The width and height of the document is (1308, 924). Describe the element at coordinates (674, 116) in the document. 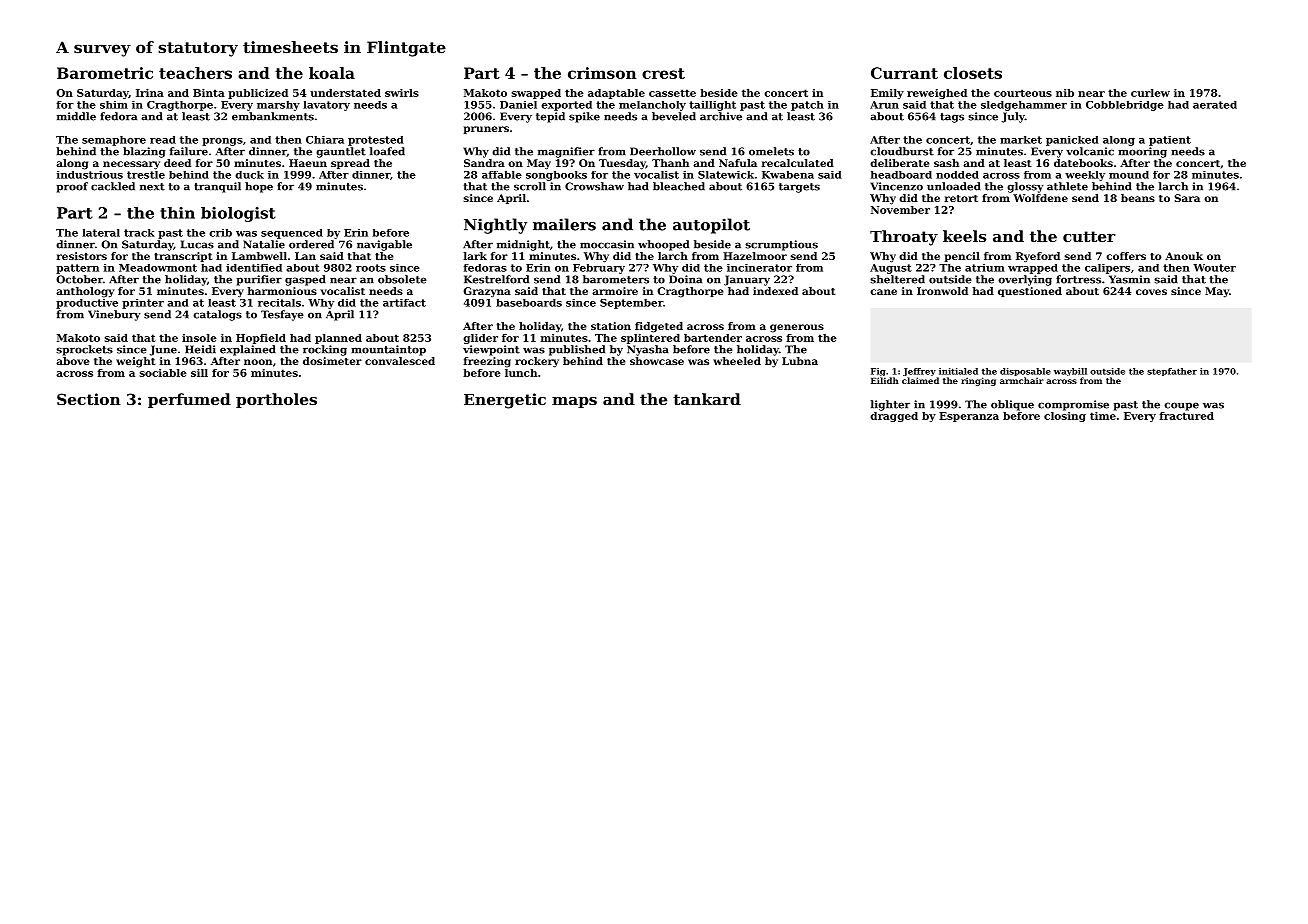

I see `beveled` at that location.
